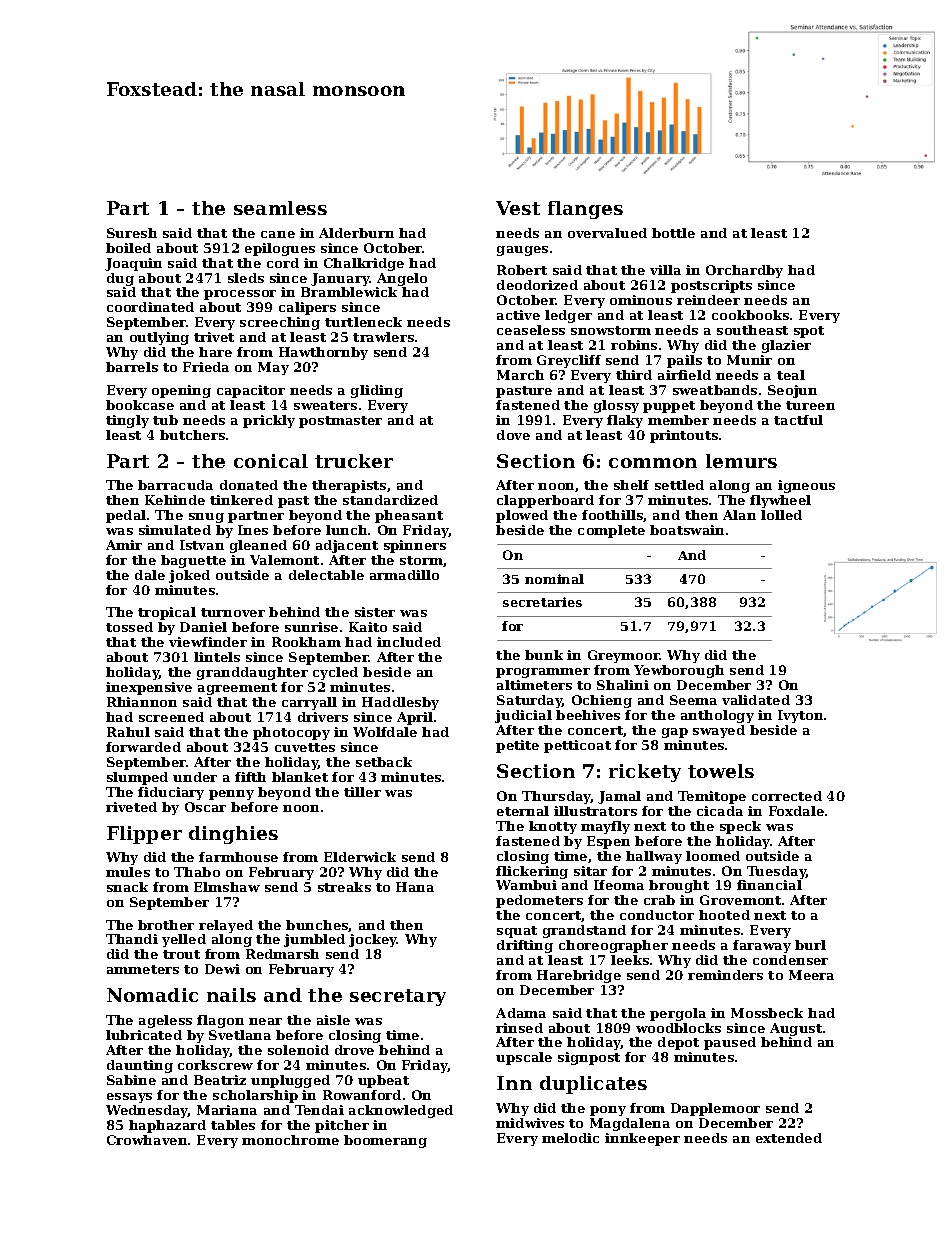 This screenshot has height=1233, width=952. I want to click on Crowhaven, so click(147, 1140).
